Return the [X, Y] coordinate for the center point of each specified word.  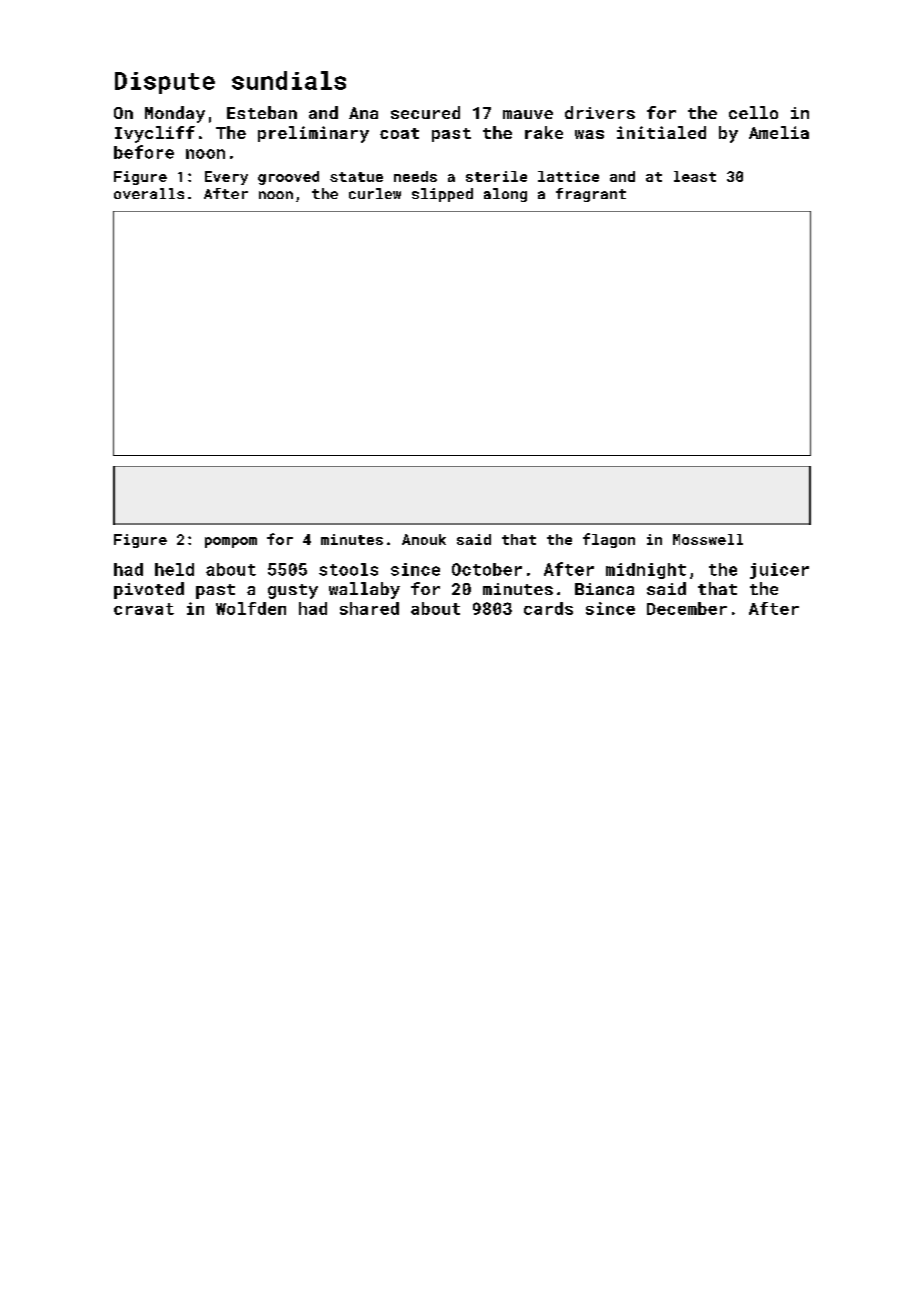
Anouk [424, 539]
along [505, 195]
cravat [144, 609]
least [695, 176]
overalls [149, 193]
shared [369, 608]
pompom [231, 542]
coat [399, 133]
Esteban [262, 112]
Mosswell [708, 539]
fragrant [591, 195]
